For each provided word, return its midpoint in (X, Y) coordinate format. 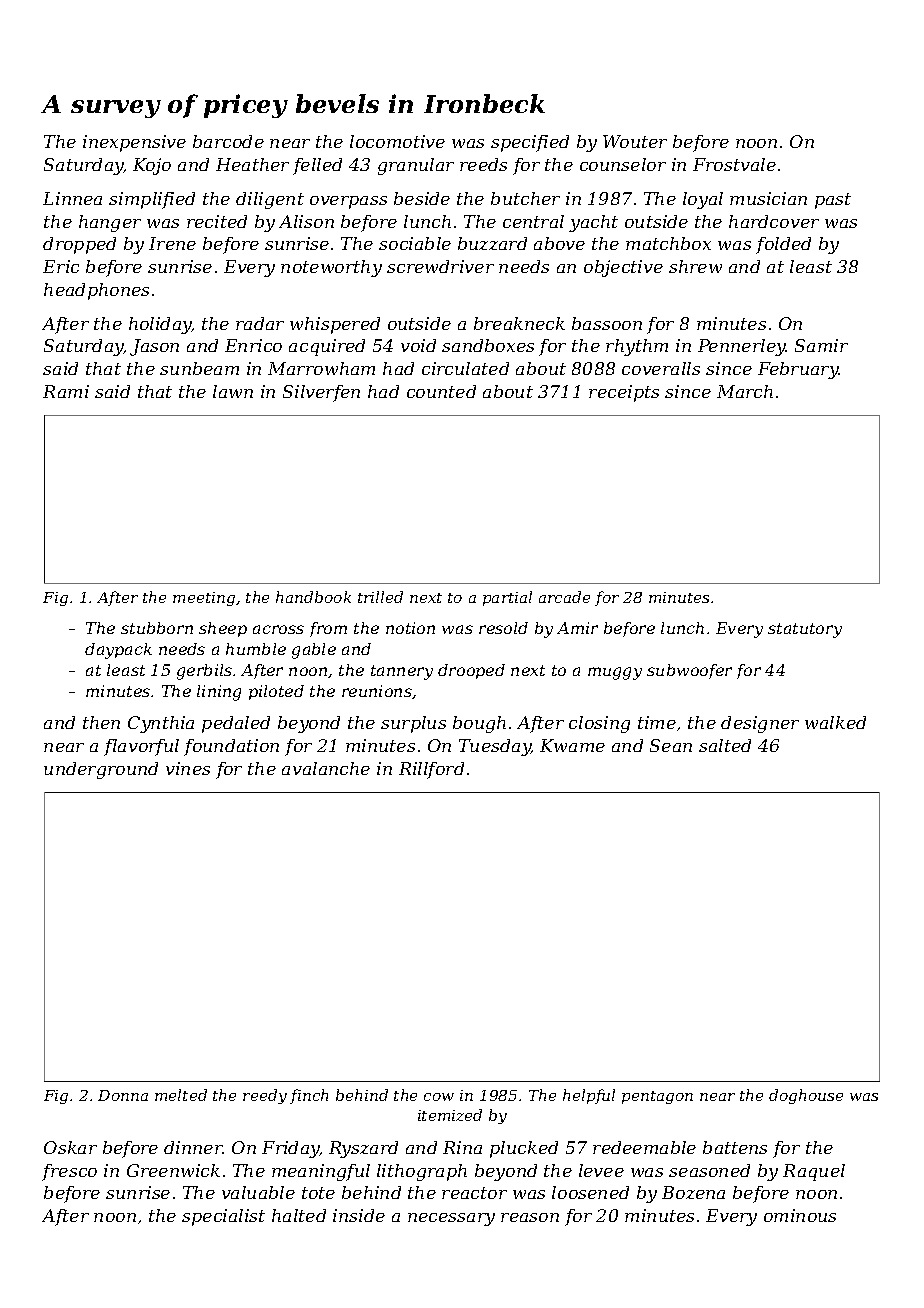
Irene (172, 243)
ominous (800, 1215)
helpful (589, 1096)
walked (835, 722)
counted (441, 391)
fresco (69, 1172)
